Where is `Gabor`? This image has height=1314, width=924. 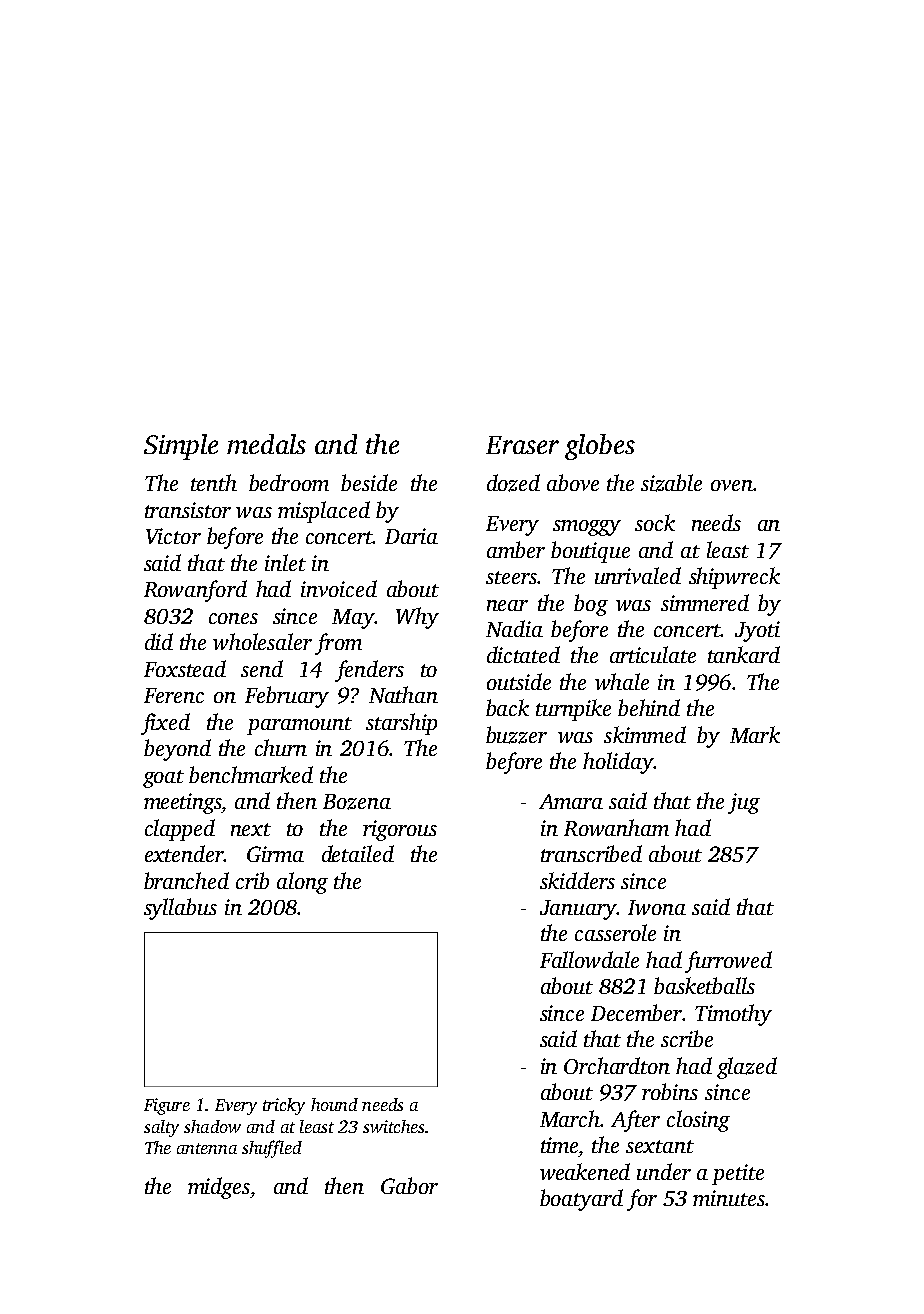 Gabor is located at coordinates (409, 1185).
